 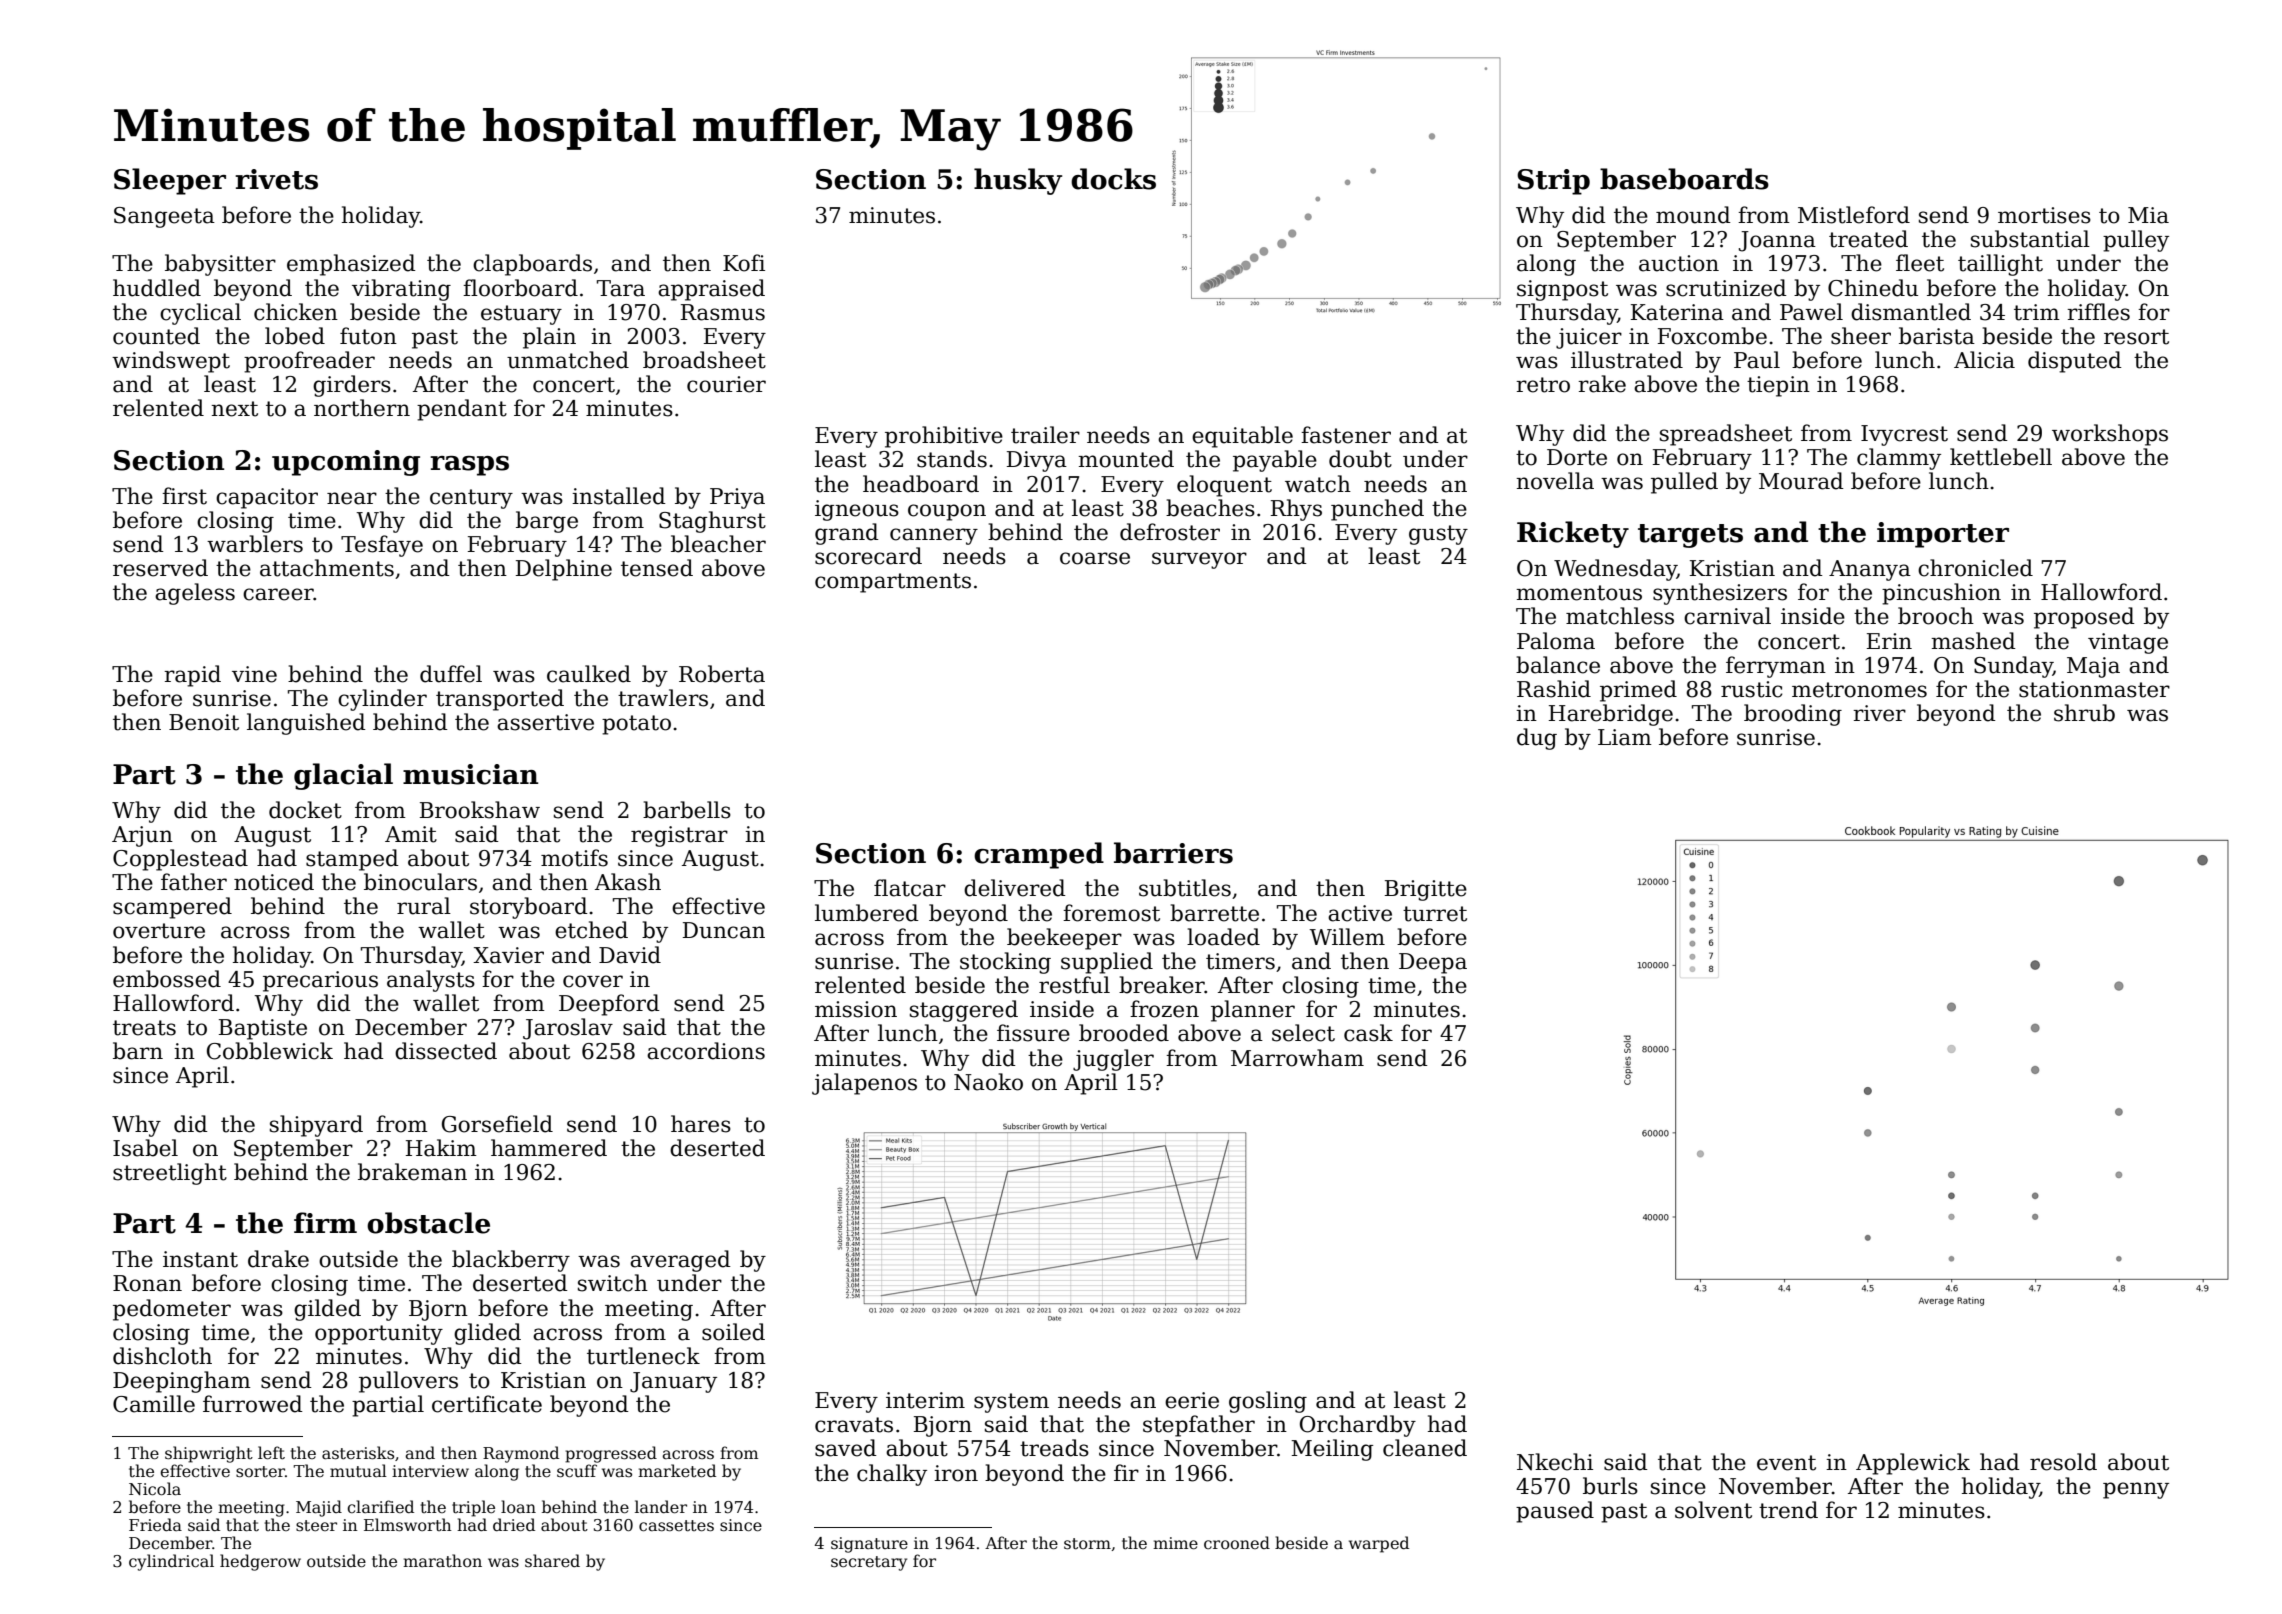 What do you see at coordinates (1113, 179) in the document?
I see `docks` at bounding box center [1113, 179].
